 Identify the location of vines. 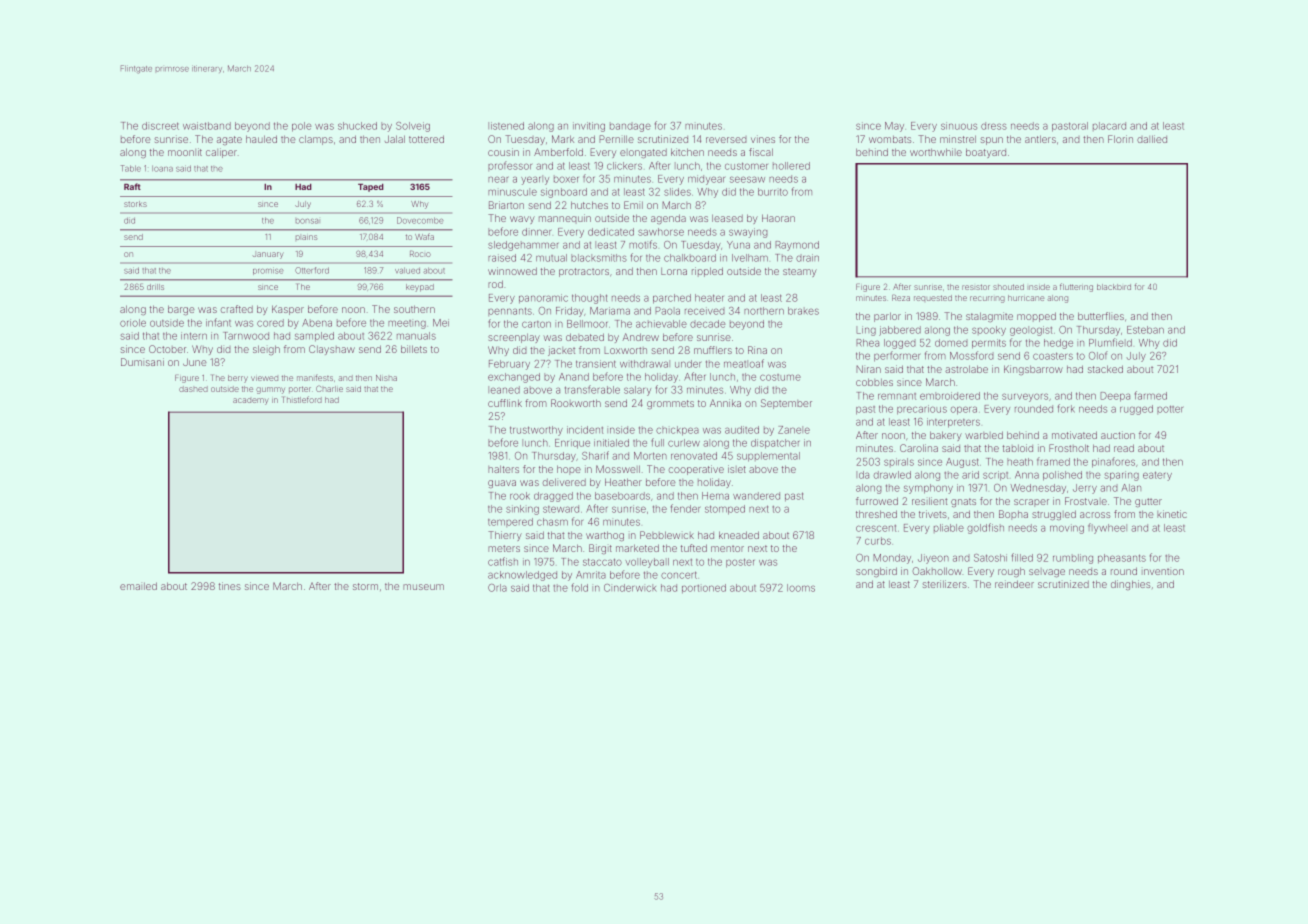
(763, 139).
